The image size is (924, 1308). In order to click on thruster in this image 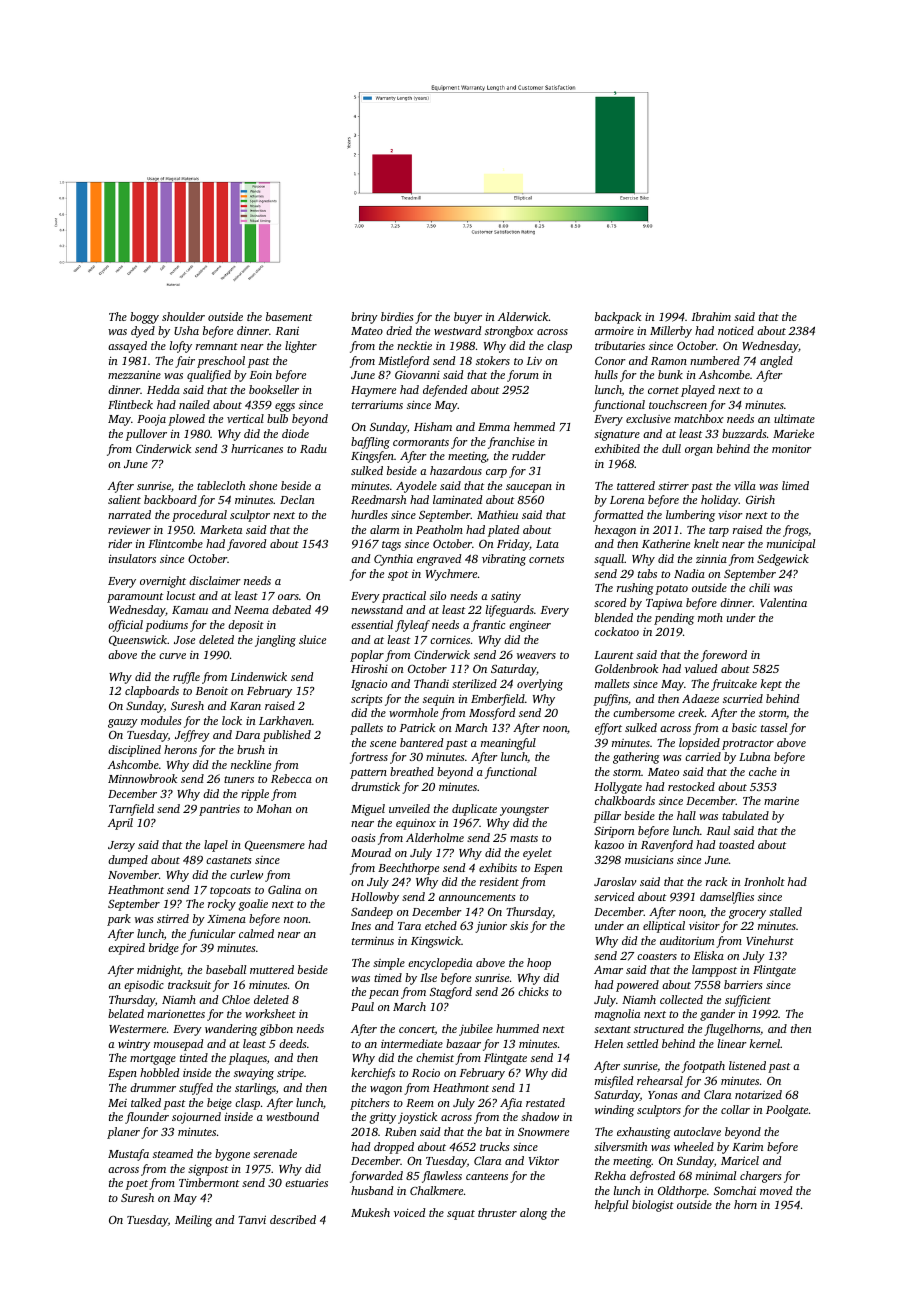, I will do `click(497, 1212)`.
